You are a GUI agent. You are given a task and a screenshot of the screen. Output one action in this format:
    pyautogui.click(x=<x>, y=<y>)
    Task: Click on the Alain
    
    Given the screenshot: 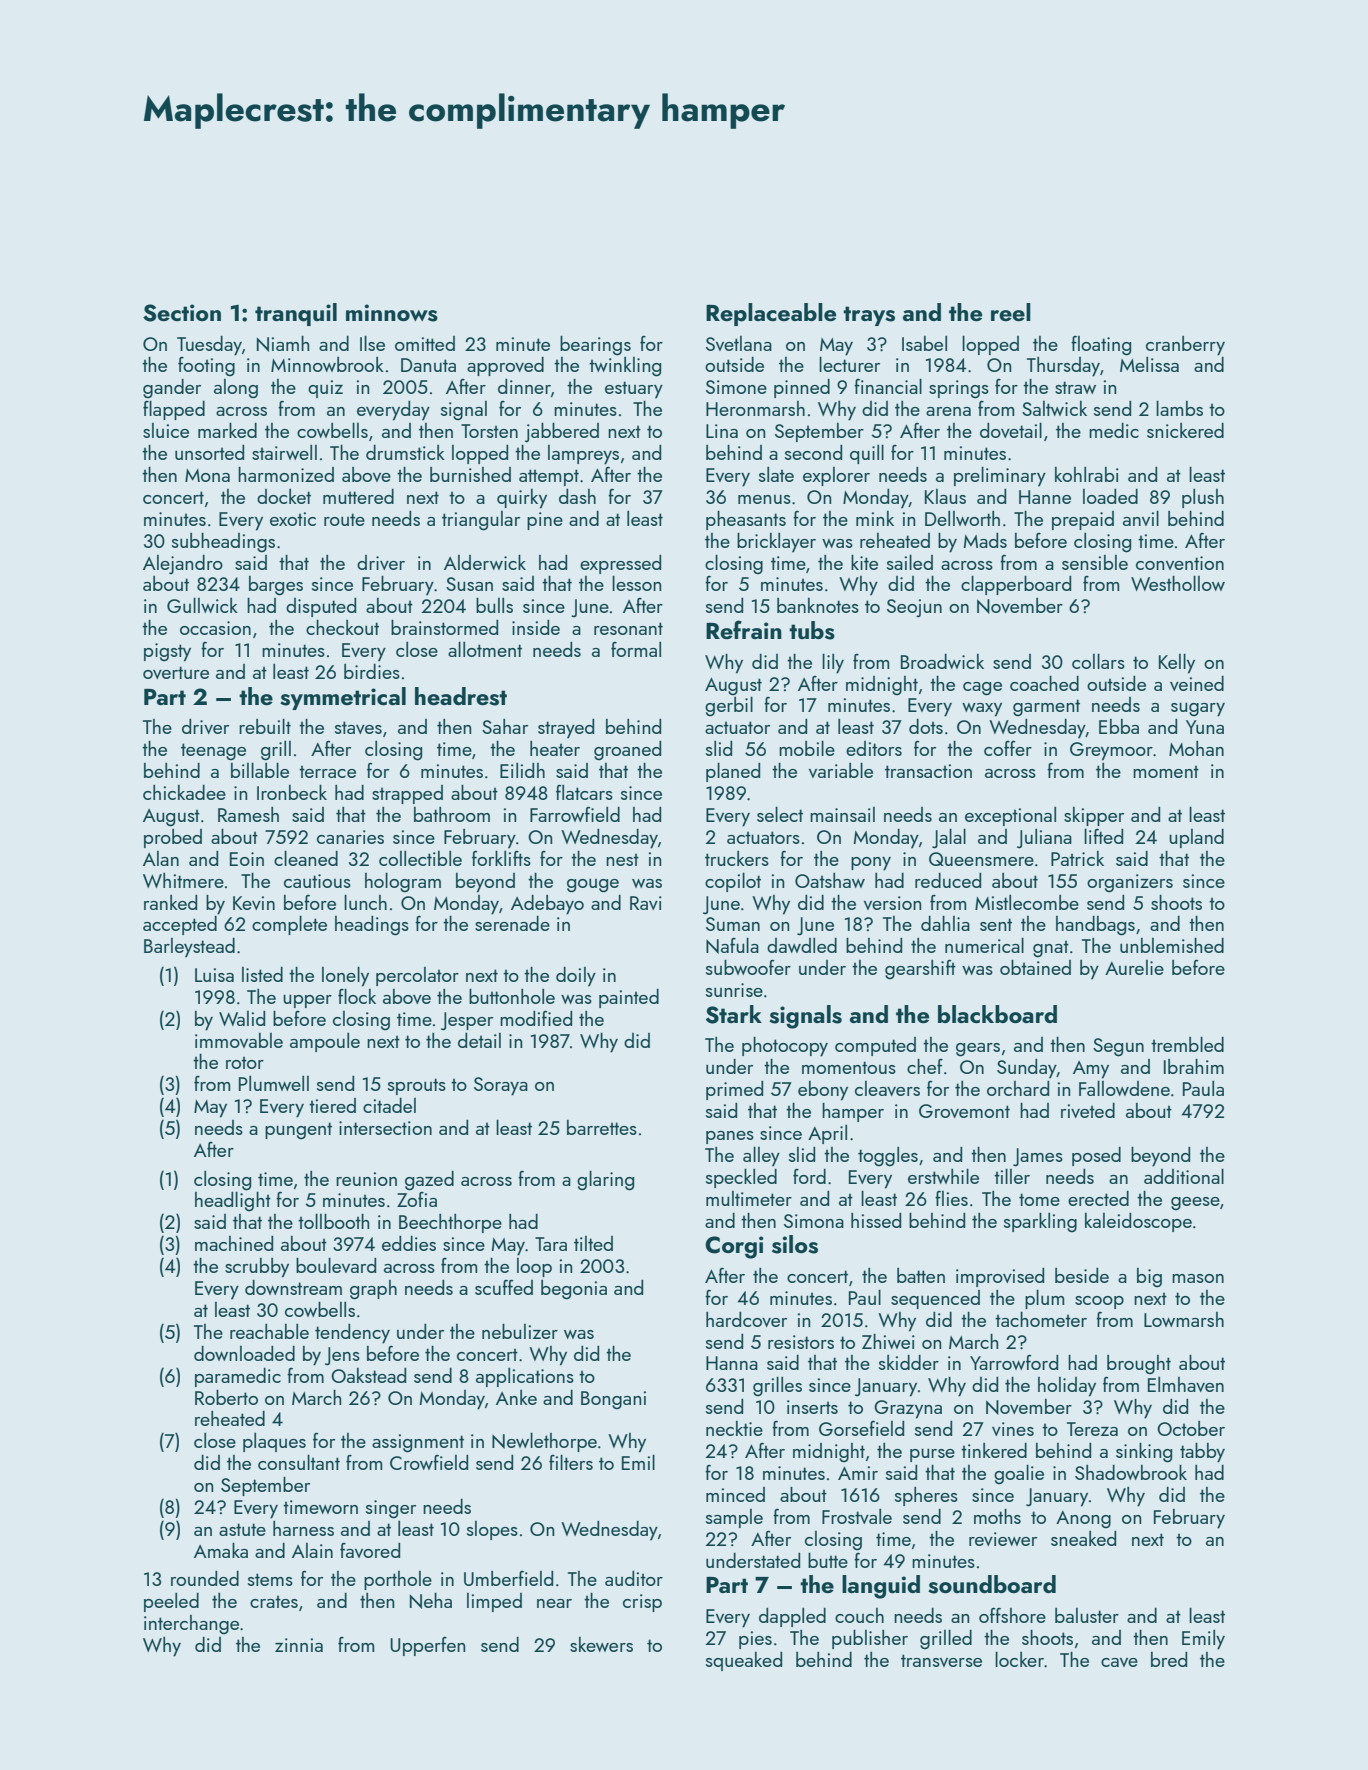 What is the action you would take?
    pyautogui.click(x=312, y=1550)
